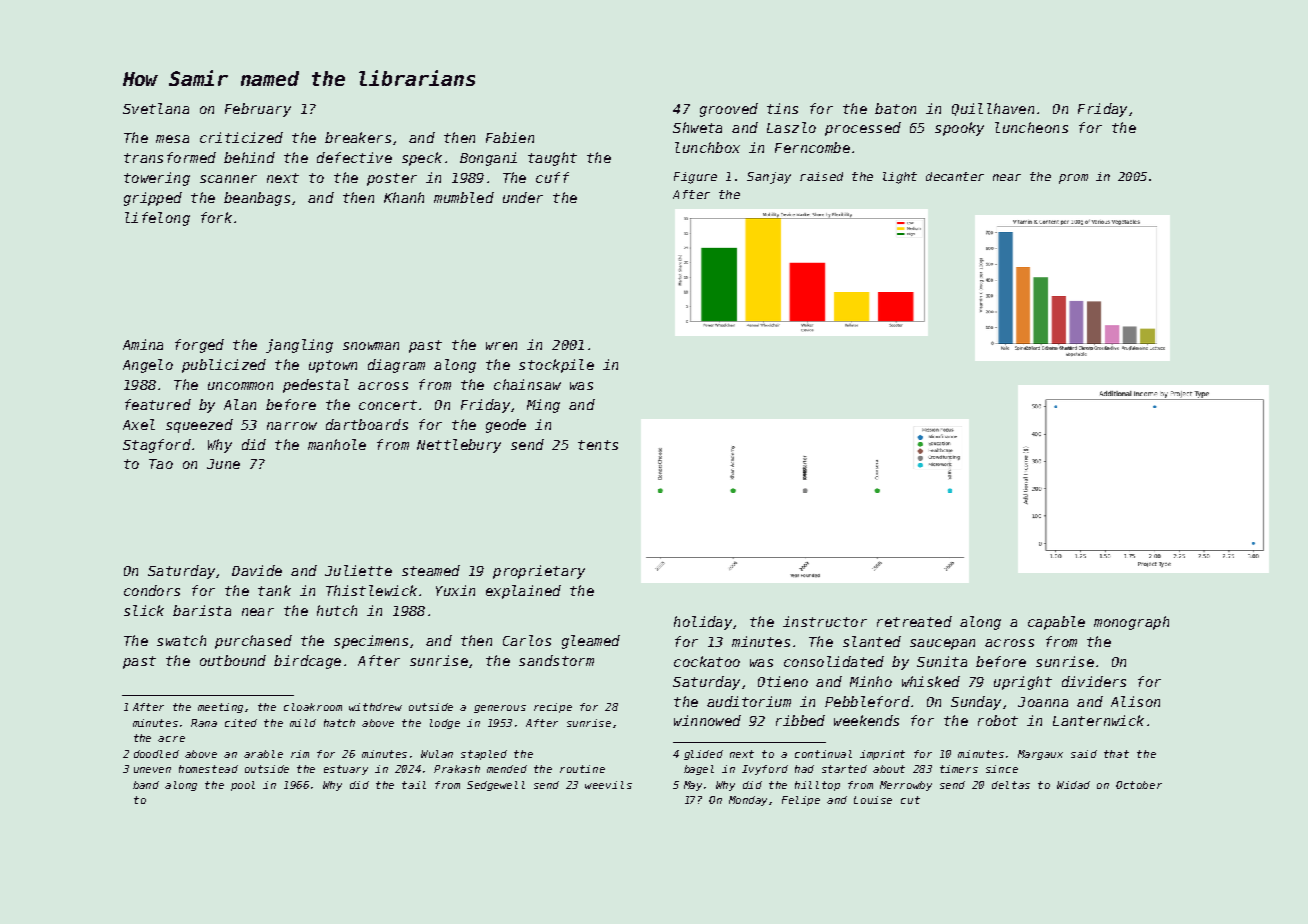 The width and height of the image is (1308, 924). Describe the element at coordinates (233, 660) in the image. I see `outbound` at that location.
